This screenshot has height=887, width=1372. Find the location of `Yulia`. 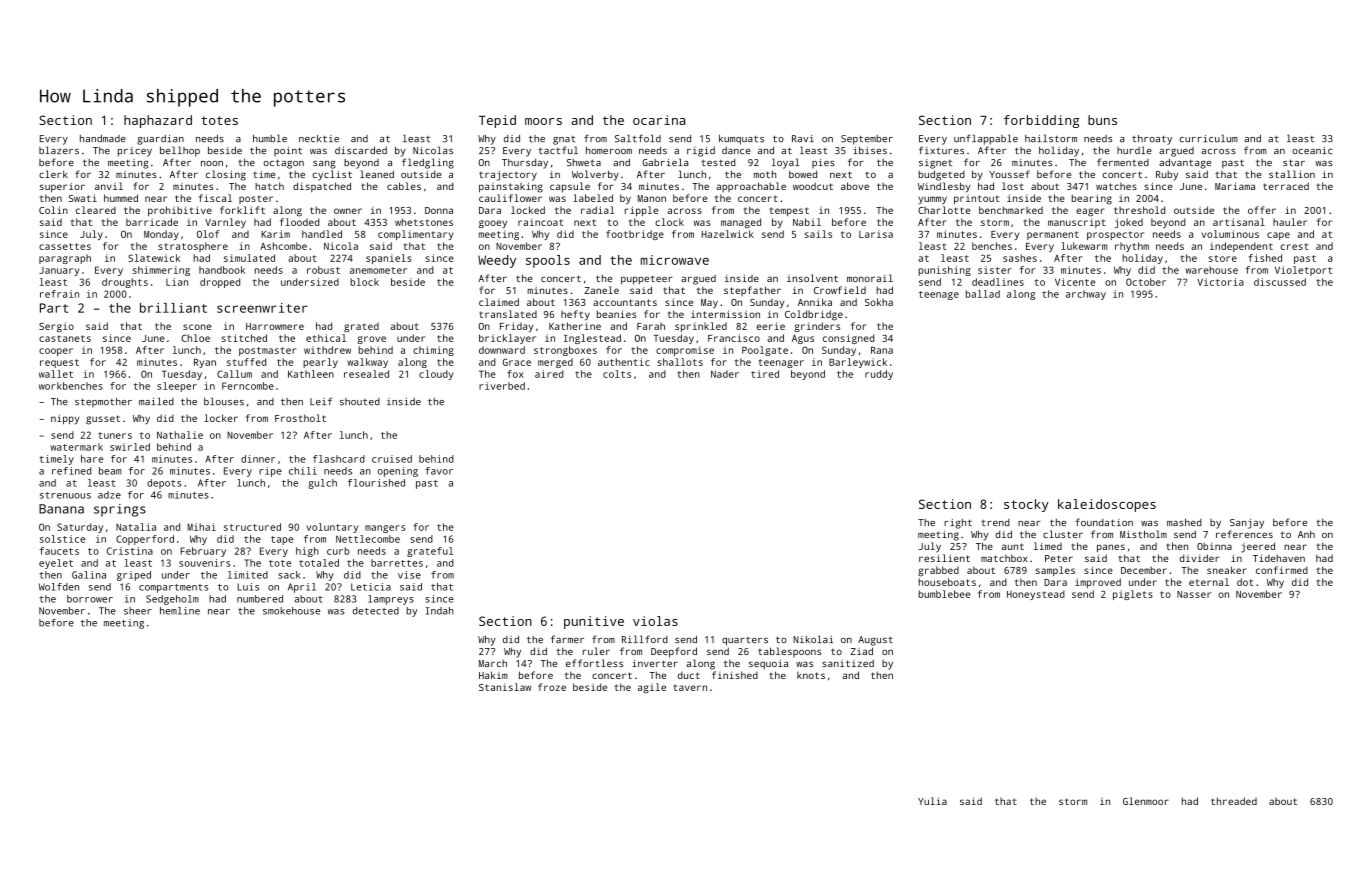

Yulia is located at coordinates (932, 801).
